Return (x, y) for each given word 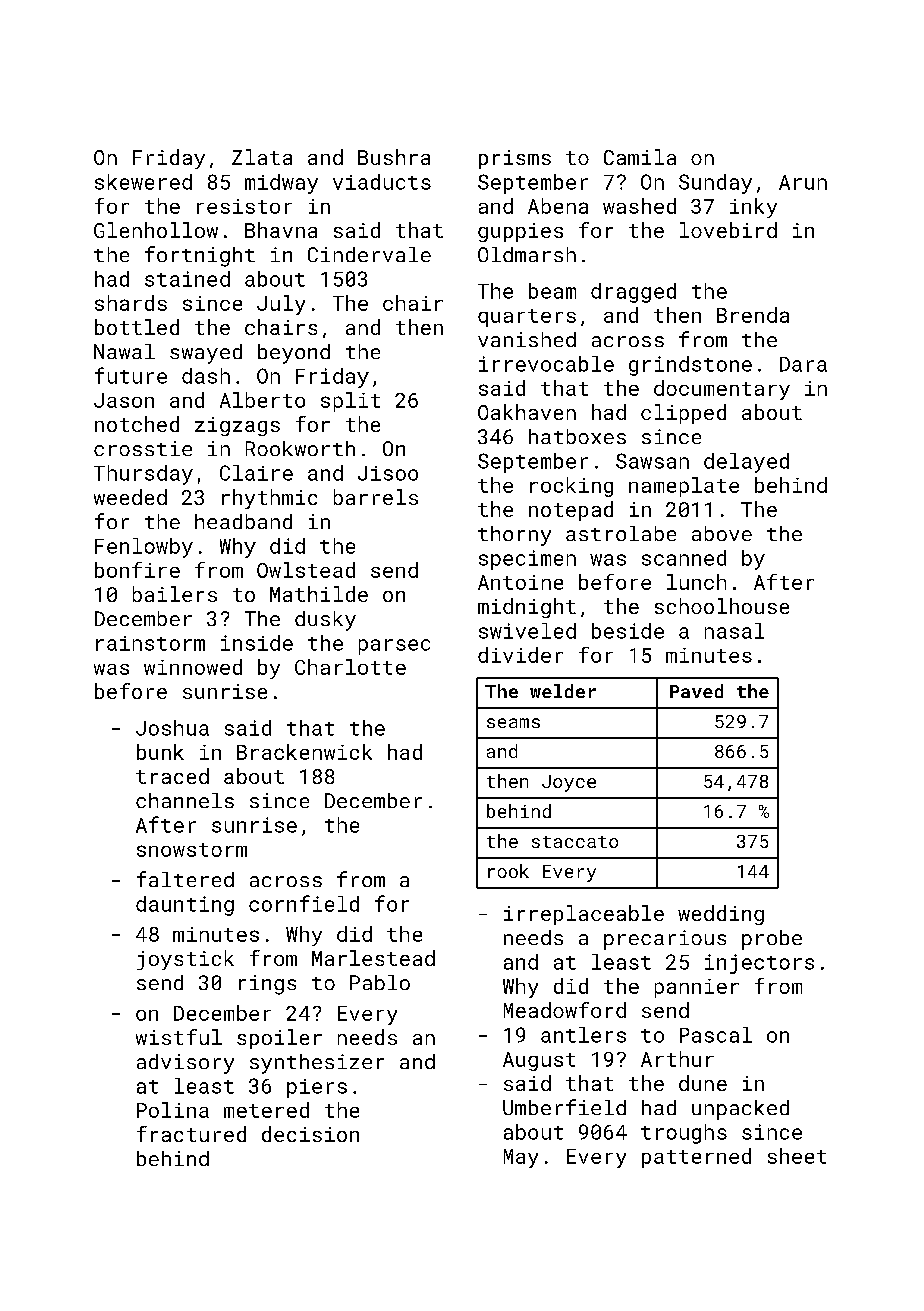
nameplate (684, 487)
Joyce (569, 783)
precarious (665, 940)
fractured (191, 1134)
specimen (527, 560)
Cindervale (369, 254)
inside (257, 643)
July (281, 305)
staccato (575, 842)
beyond (294, 354)
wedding (721, 915)
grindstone (690, 366)
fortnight (200, 256)
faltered (185, 879)
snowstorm (192, 850)
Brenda (753, 315)
